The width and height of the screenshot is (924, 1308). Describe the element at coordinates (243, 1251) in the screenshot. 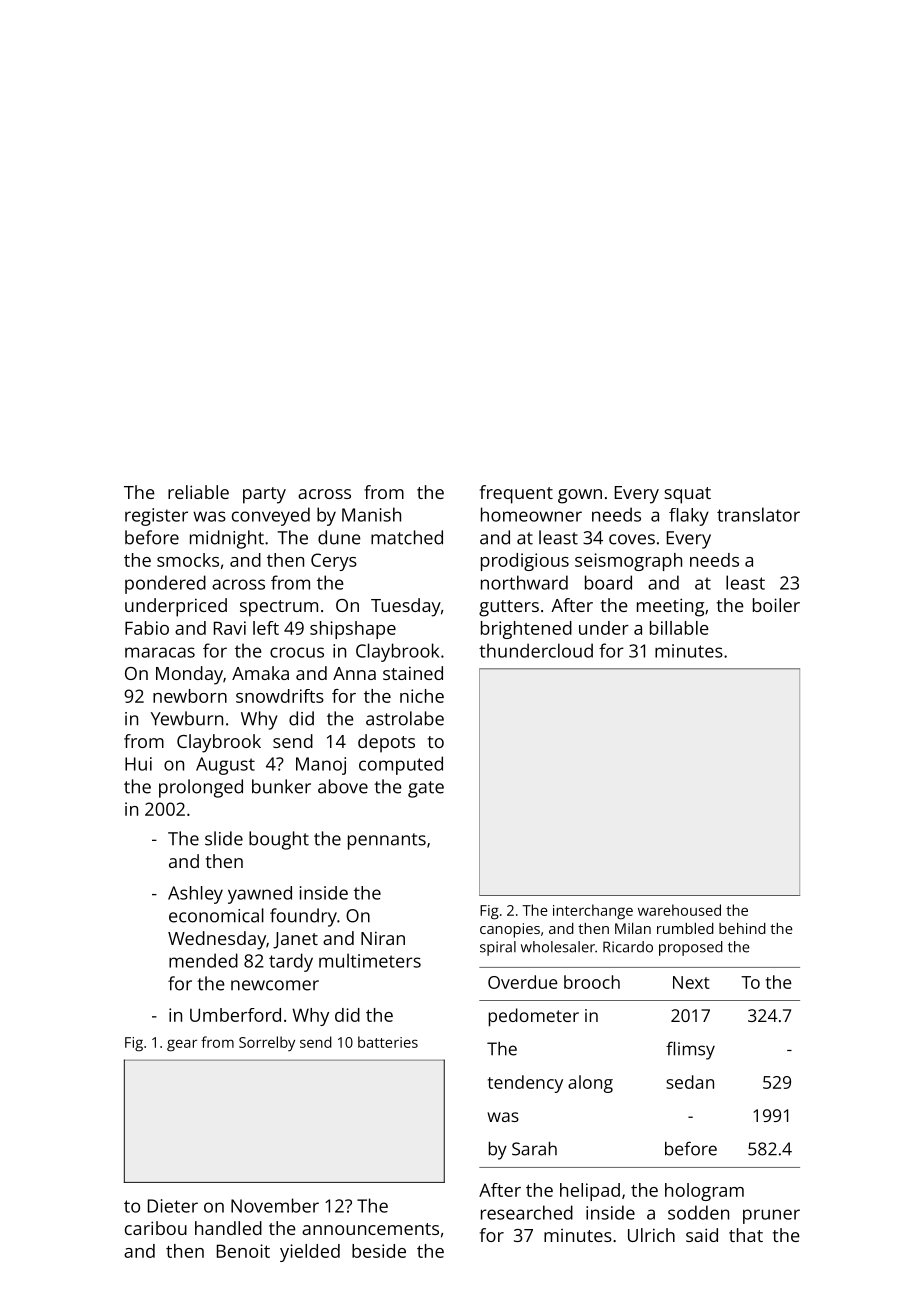

I see `Benoit` at that location.
